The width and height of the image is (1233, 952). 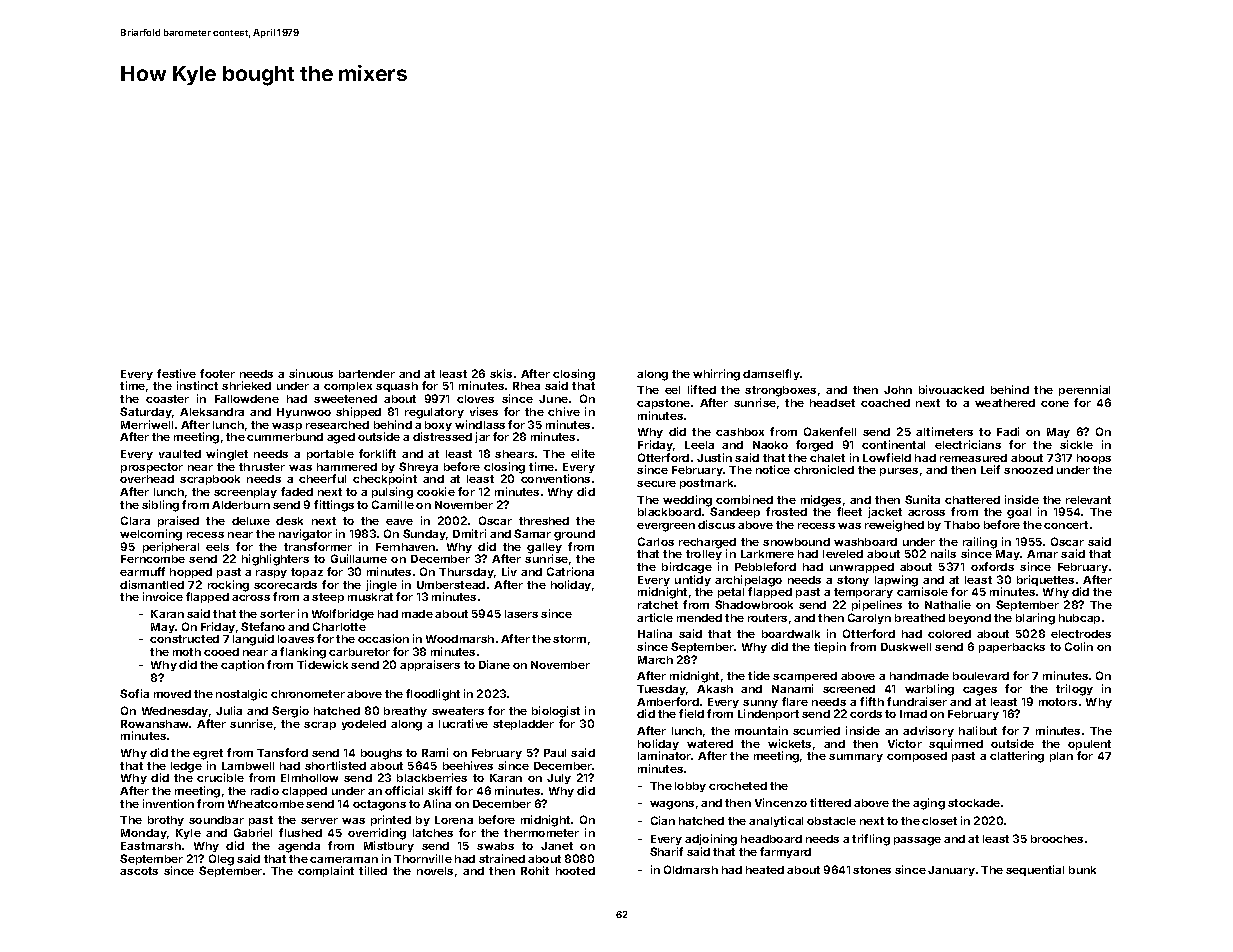 What do you see at coordinates (771, 374) in the image?
I see `damselfly` at bounding box center [771, 374].
